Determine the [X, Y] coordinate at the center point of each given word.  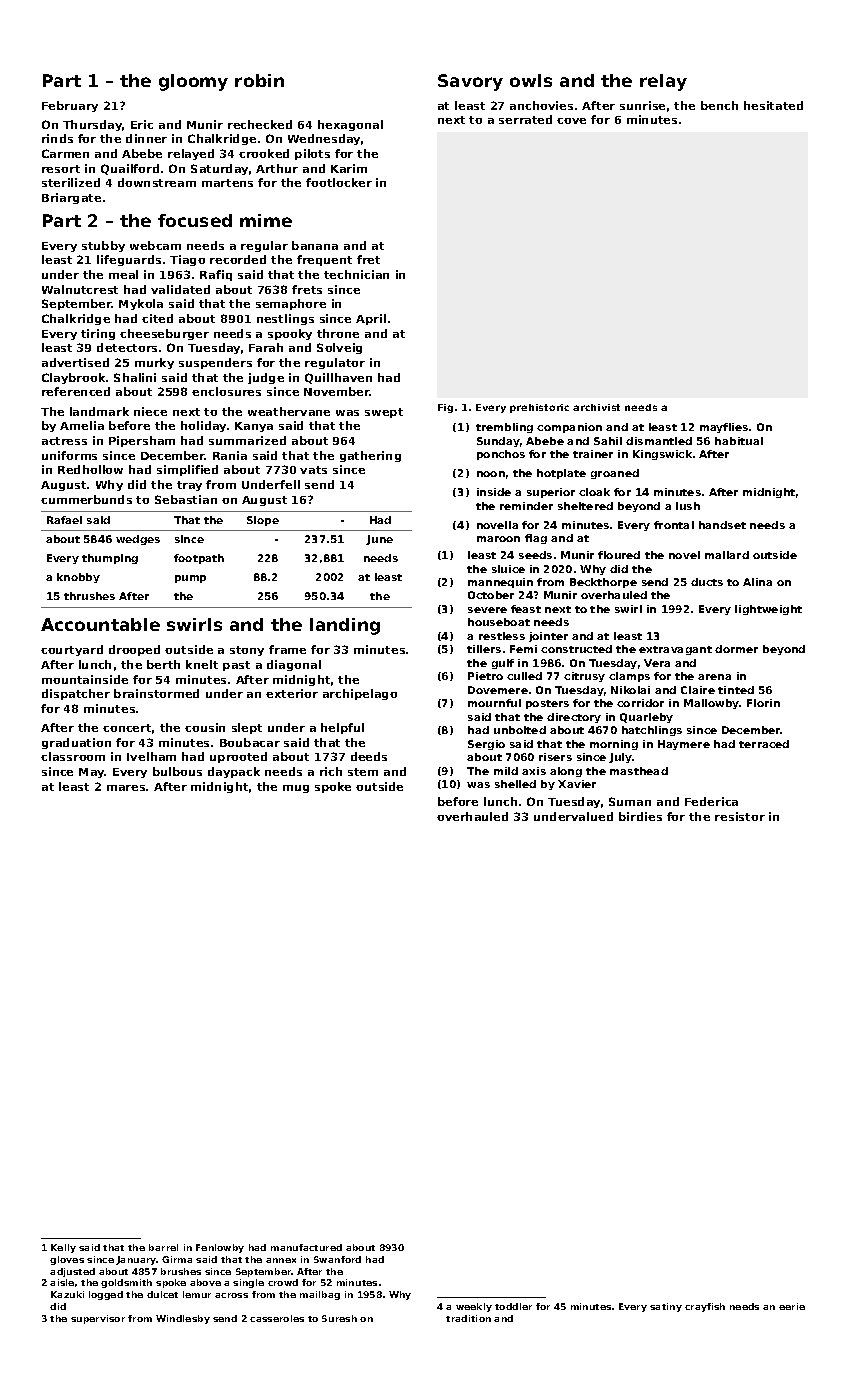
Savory [470, 82]
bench [719, 105]
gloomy [193, 82]
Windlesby [183, 1319]
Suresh [339, 1318]
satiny [666, 1307]
